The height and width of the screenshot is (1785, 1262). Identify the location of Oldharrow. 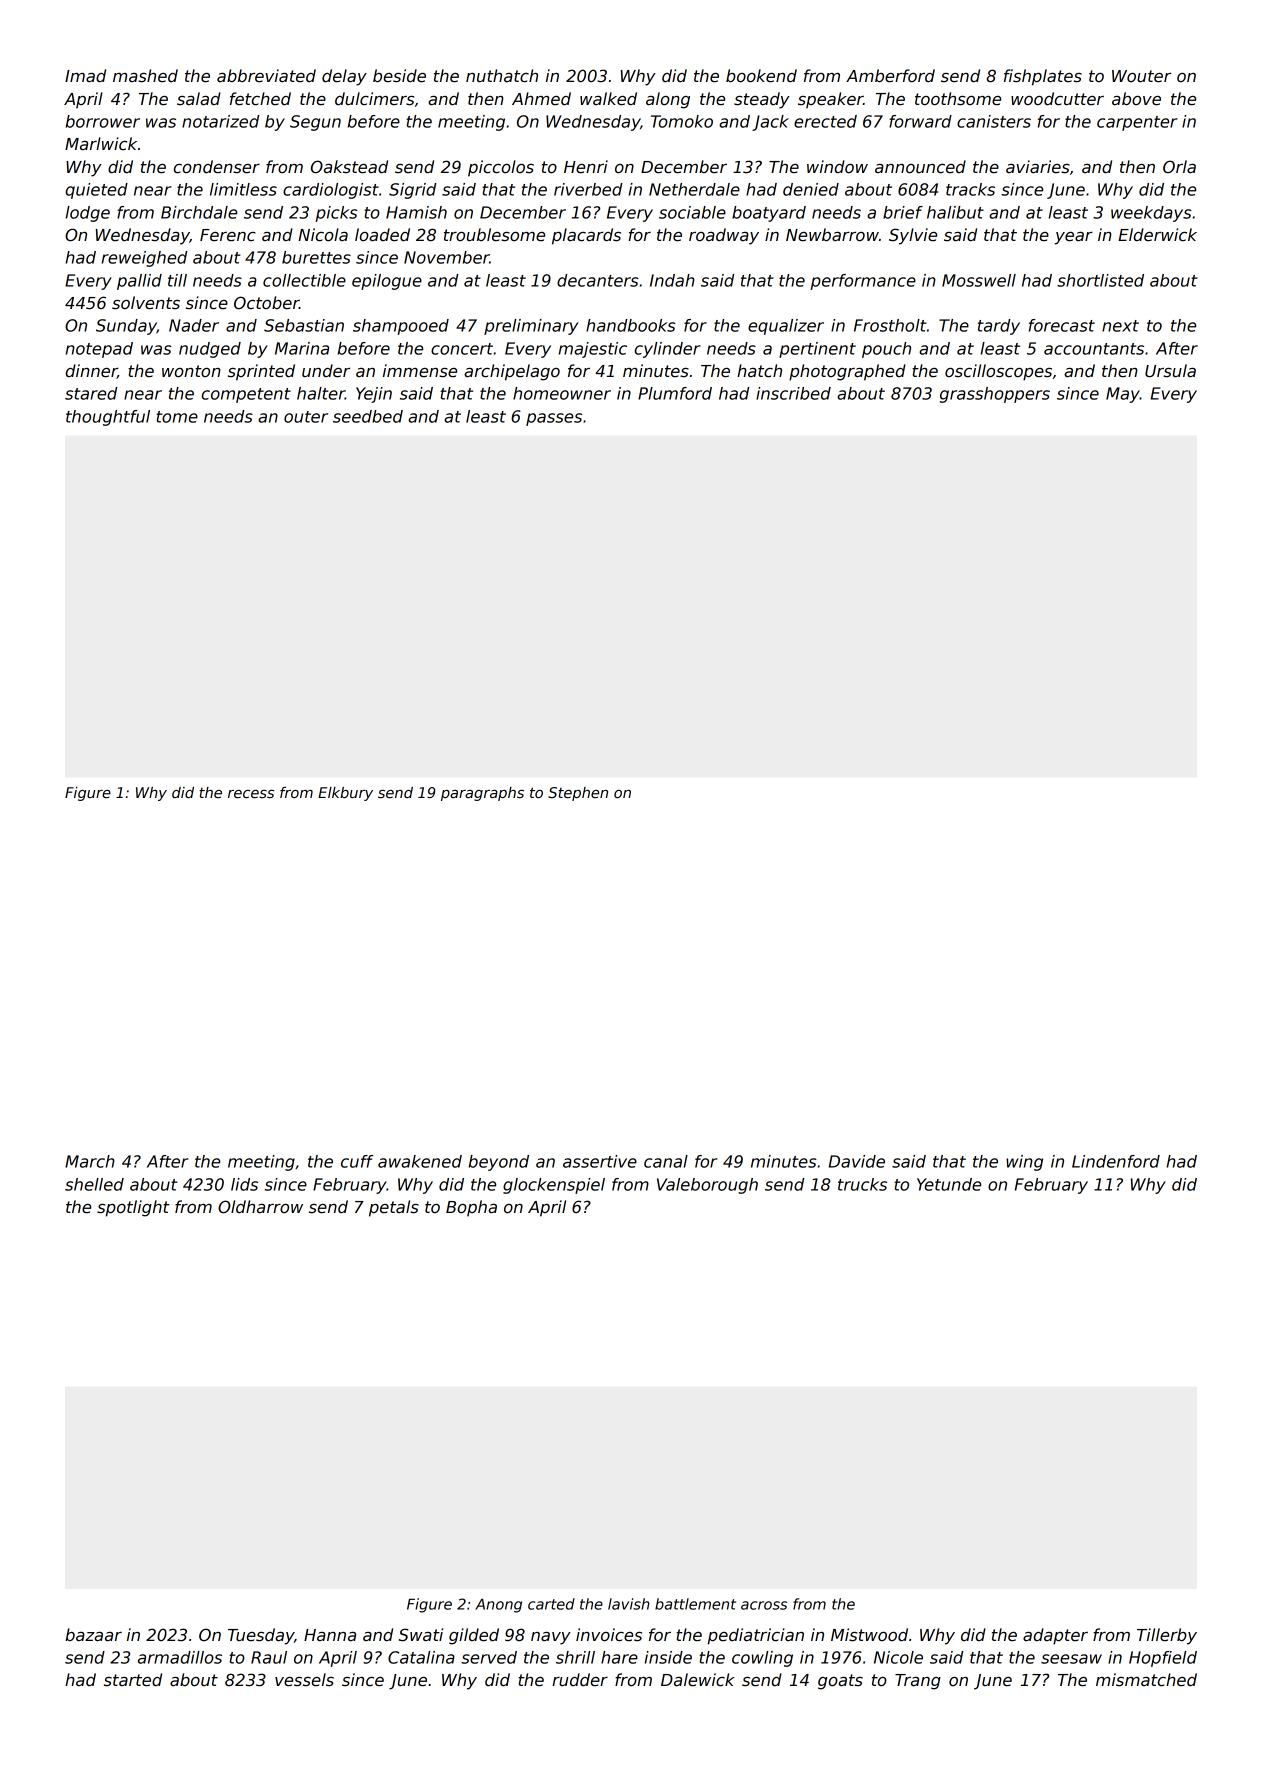
(260, 1207).
